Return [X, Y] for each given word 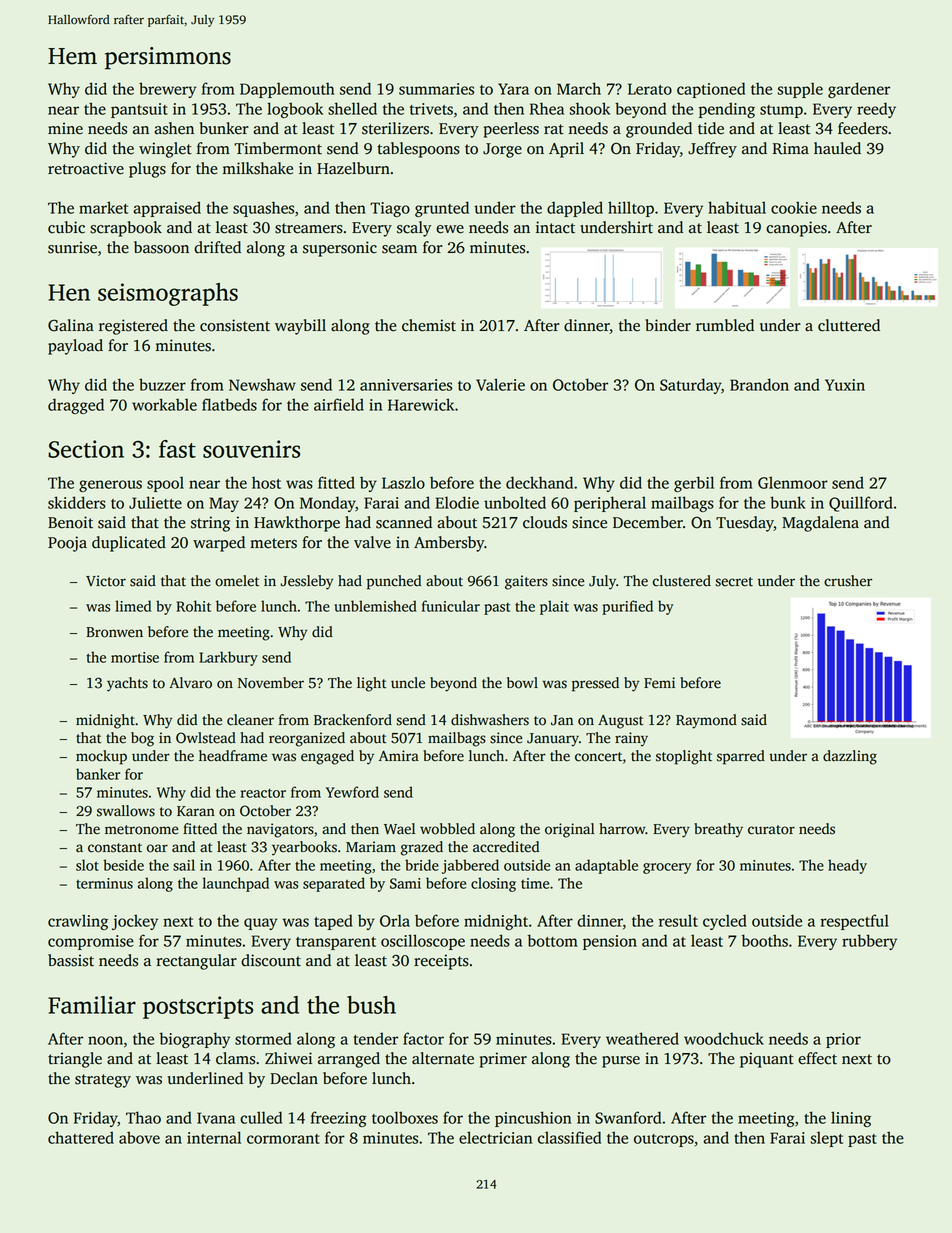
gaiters [526, 582]
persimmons [168, 58]
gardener [859, 90]
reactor [263, 793]
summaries [436, 89]
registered [133, 327]
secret [734, 582]
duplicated [129, 544]
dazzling [850, 757]
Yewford [352, 792]
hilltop [631, 209]
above [139, 1137]
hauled [837, 148]
